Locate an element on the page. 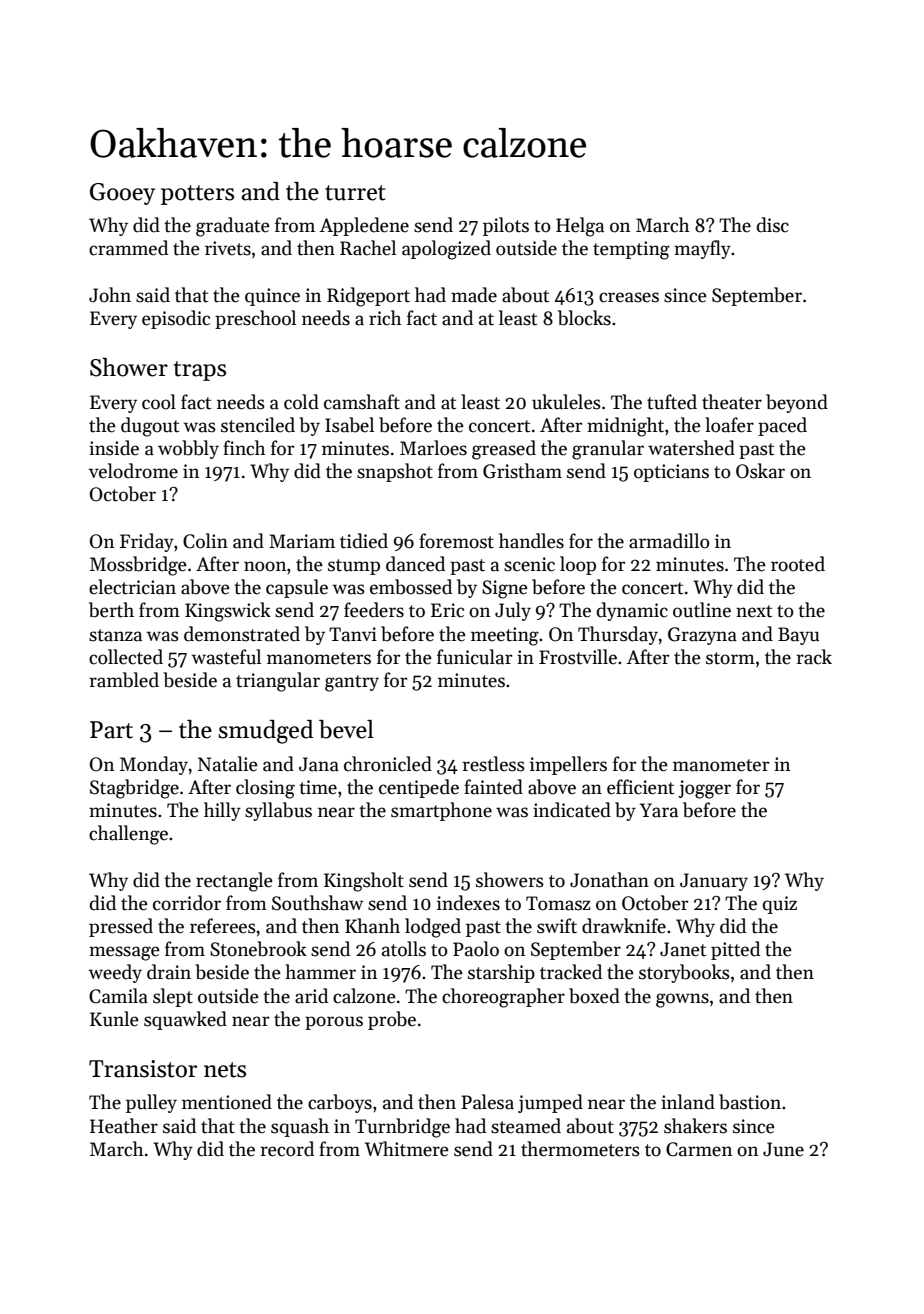 Image resolution: width=924 pixels, height=1314 pixels. Whitmere is located at coordinates (407, 1149).
